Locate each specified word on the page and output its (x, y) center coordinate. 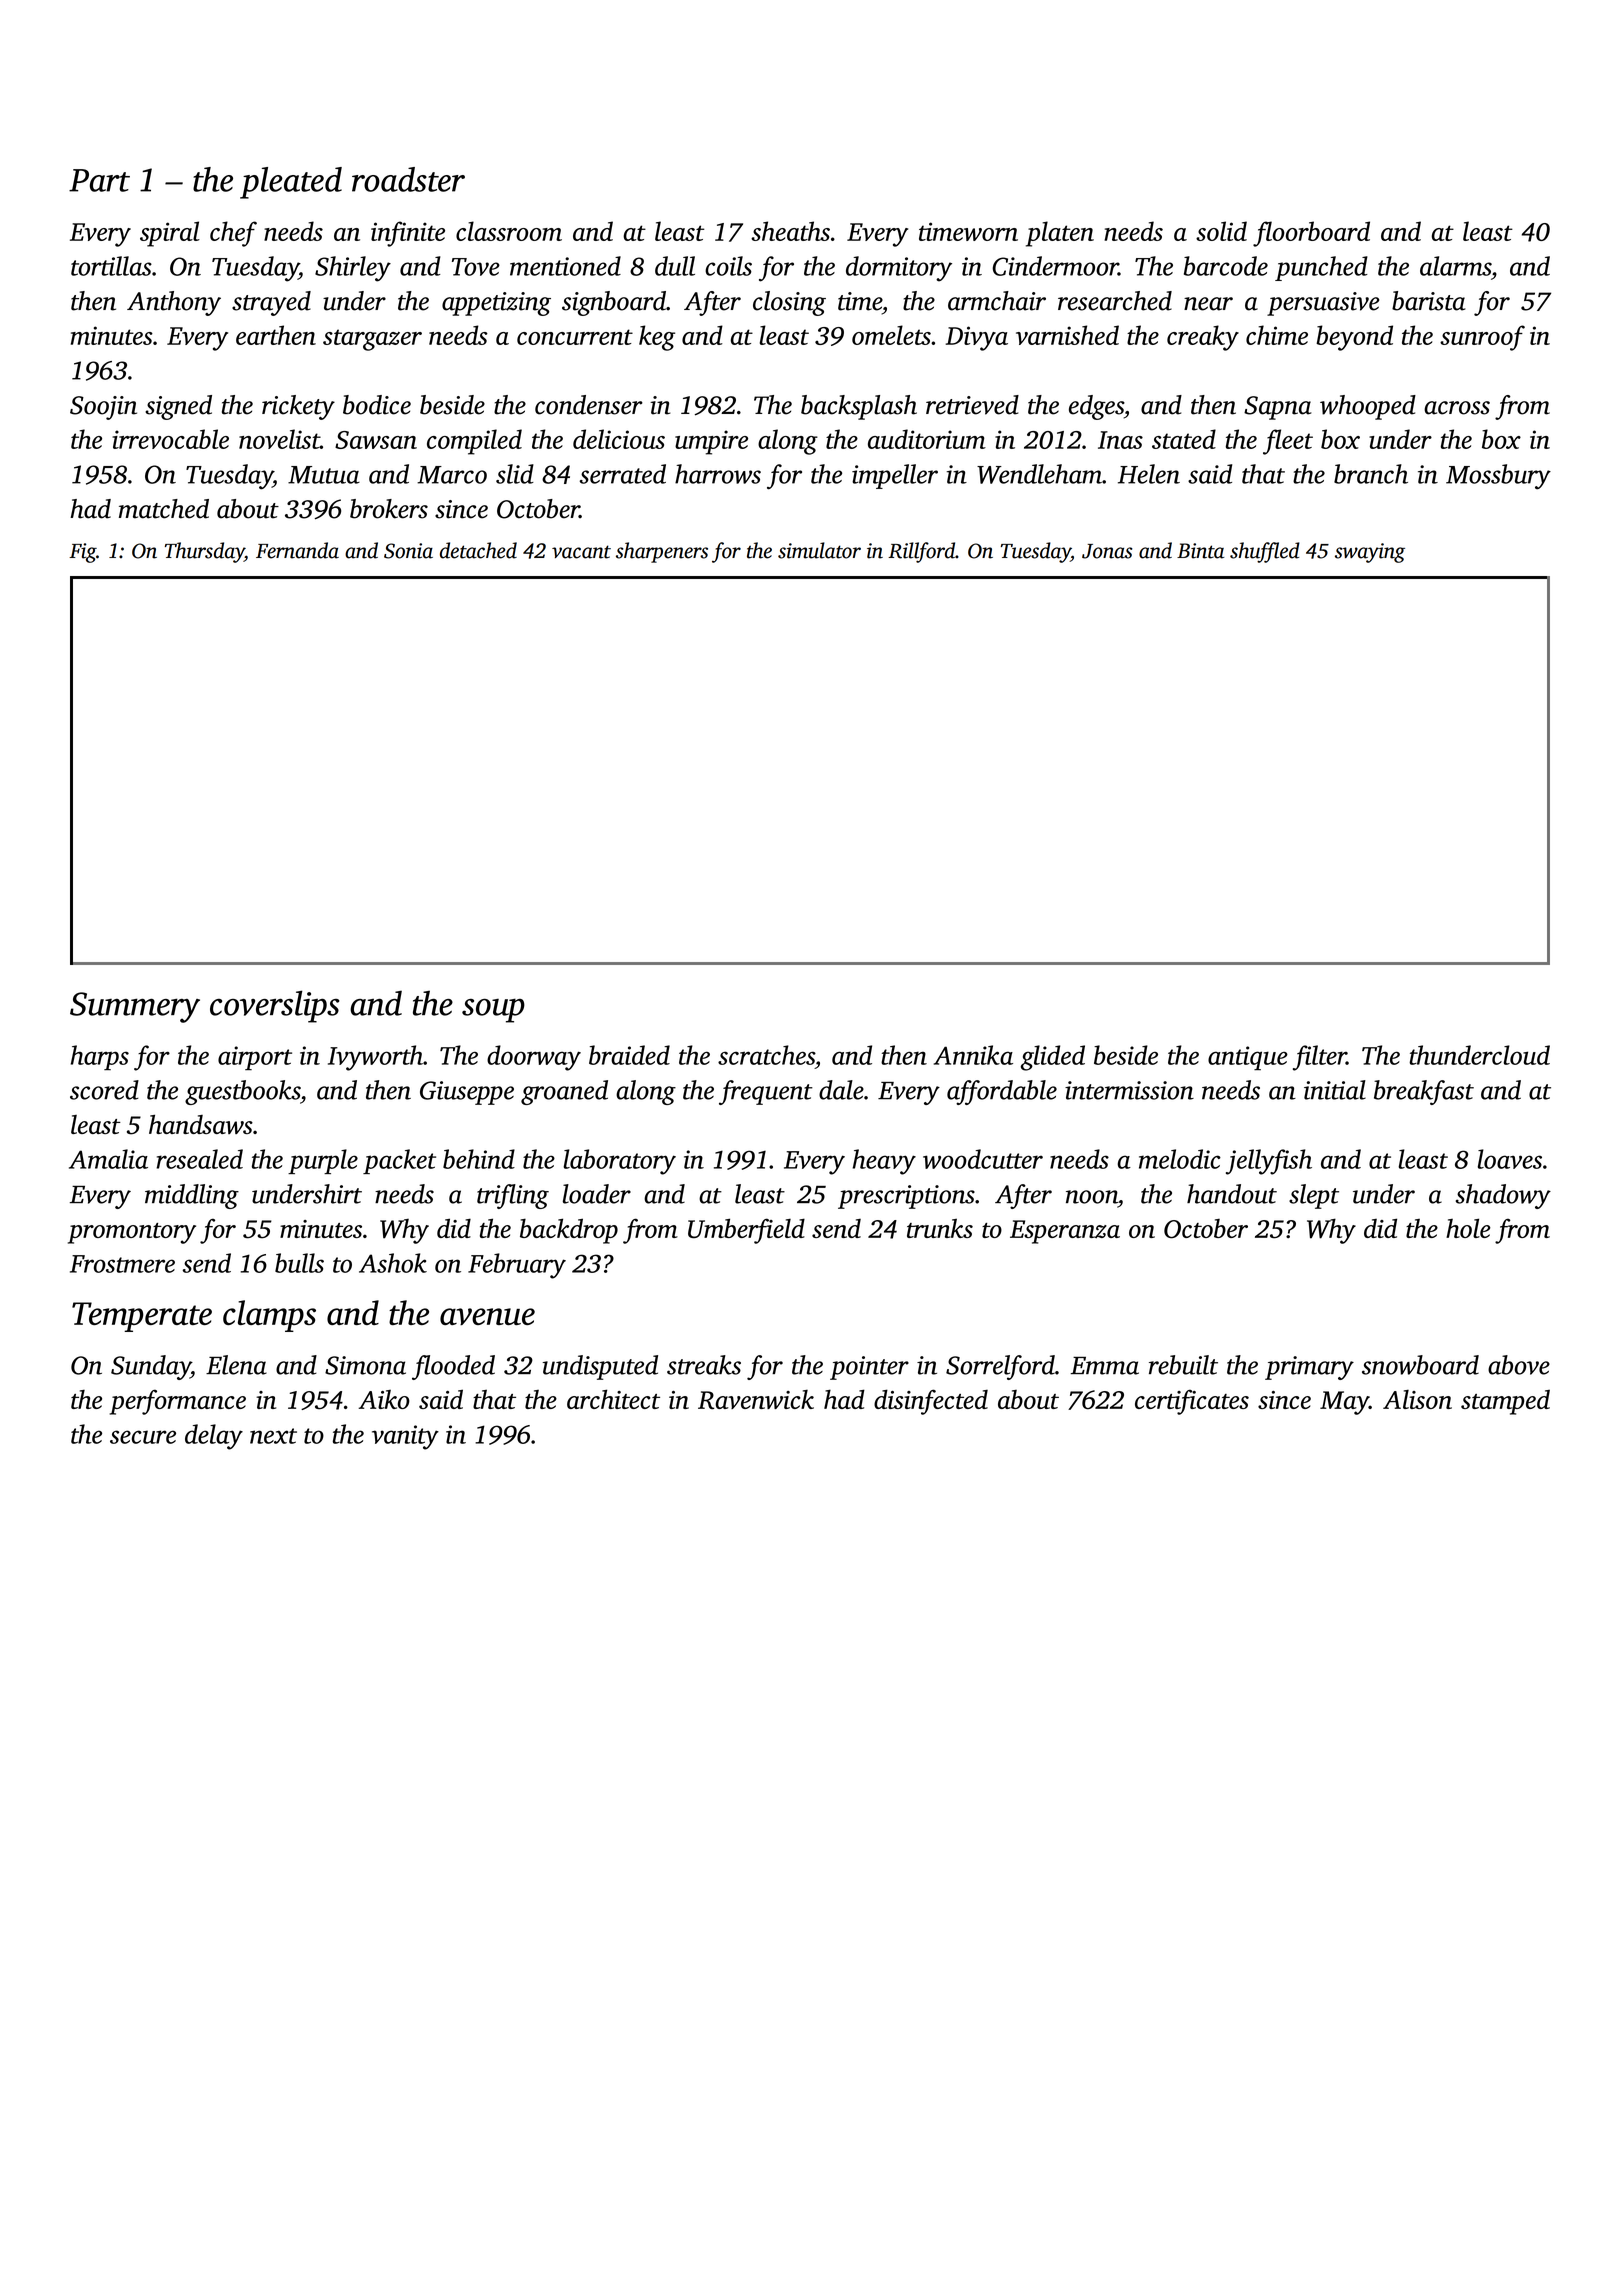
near (1208, 304)
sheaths (790, 231)
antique (1248, 1058)
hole (1468, 1228)
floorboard (1311, 234)
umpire (711, 442)
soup (493, 1011)
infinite (408, 234)
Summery (135, 1007)
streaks (704, 1365)
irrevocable (170, 439)
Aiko (384, 1399)
